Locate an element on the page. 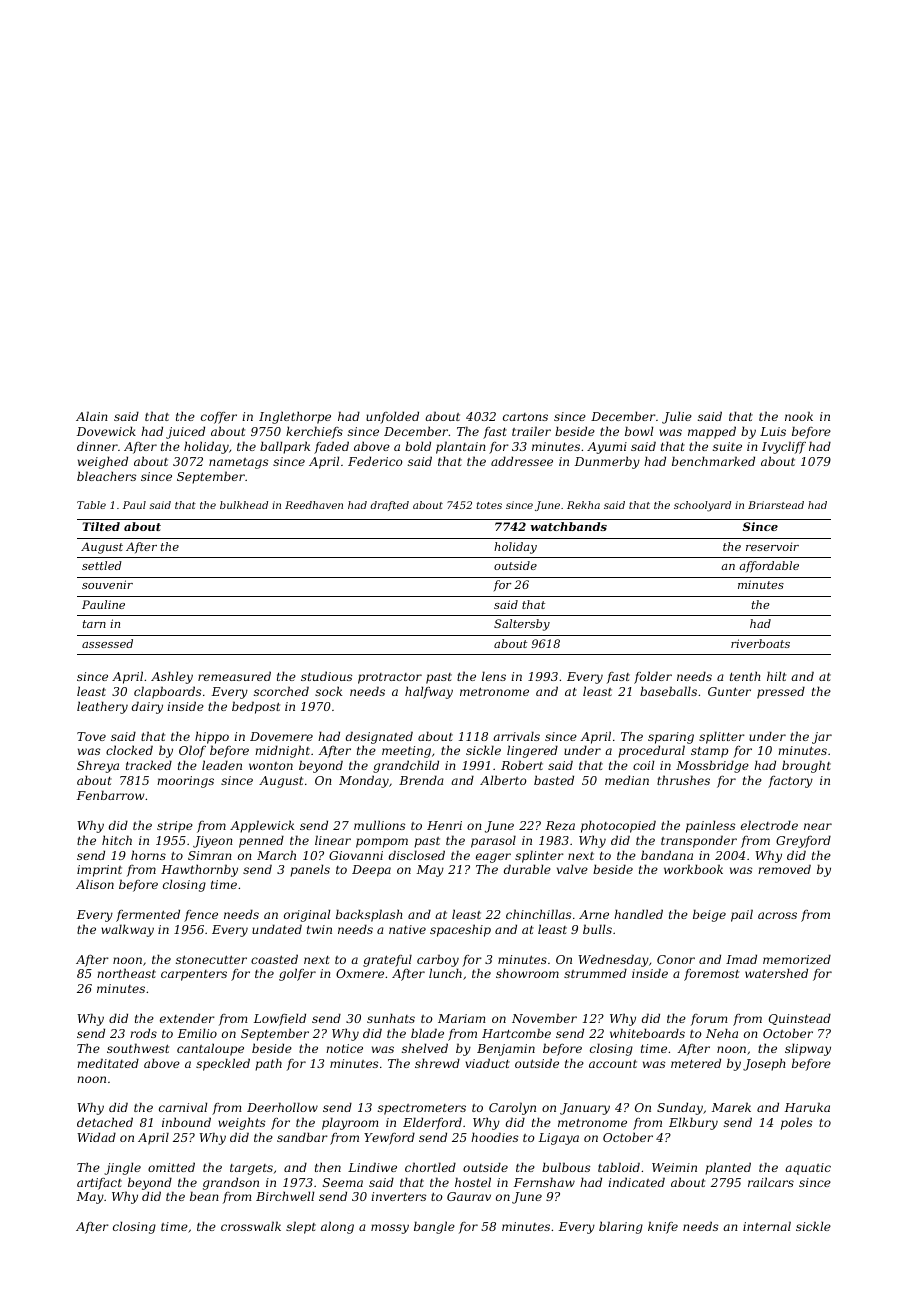  Lowfield is located at coordinates (280, 1019).
